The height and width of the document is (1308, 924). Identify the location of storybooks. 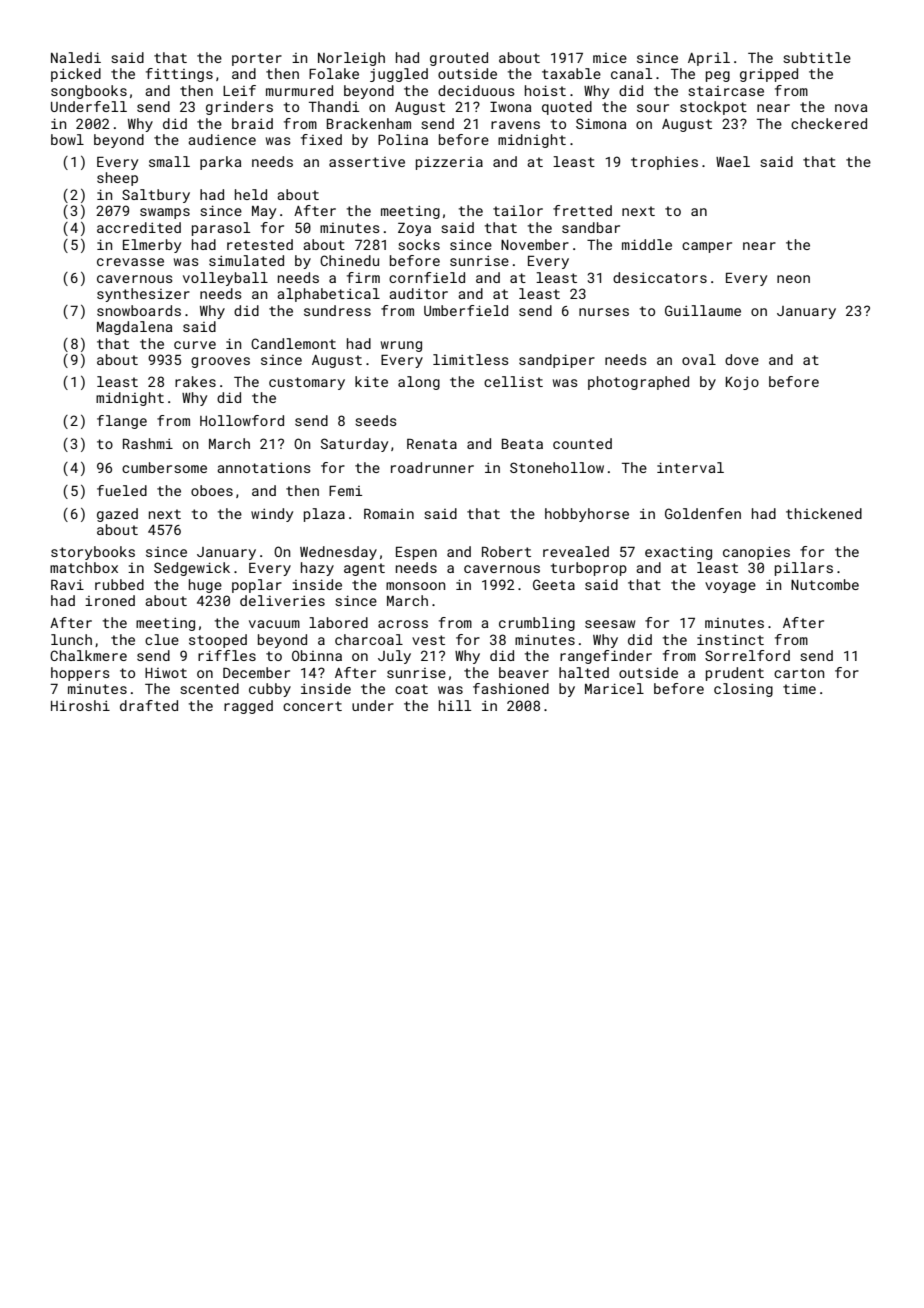
(93, 553).
